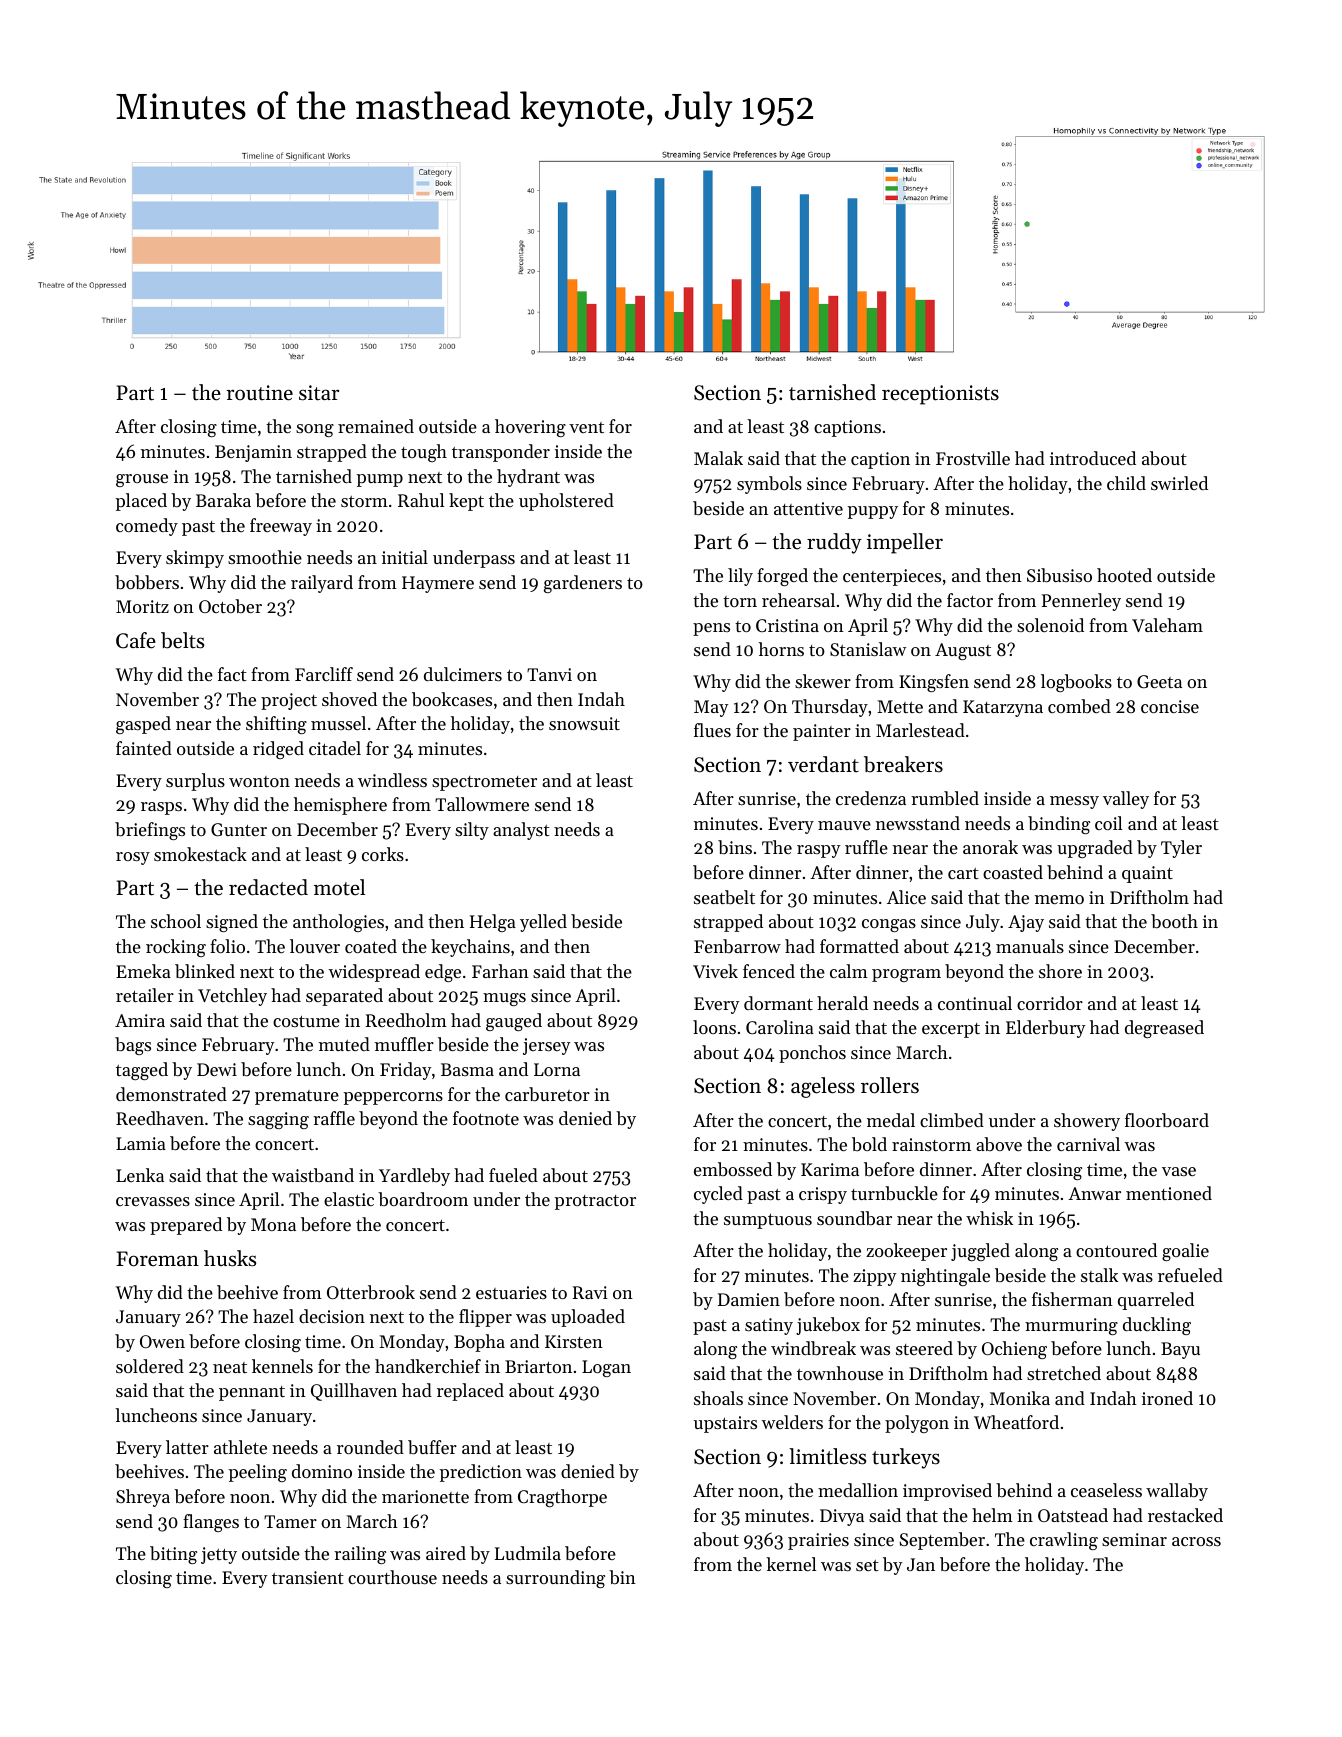 The width and height of the document is (1342, 1737). I want to click on Malak, so click(718, 458).
